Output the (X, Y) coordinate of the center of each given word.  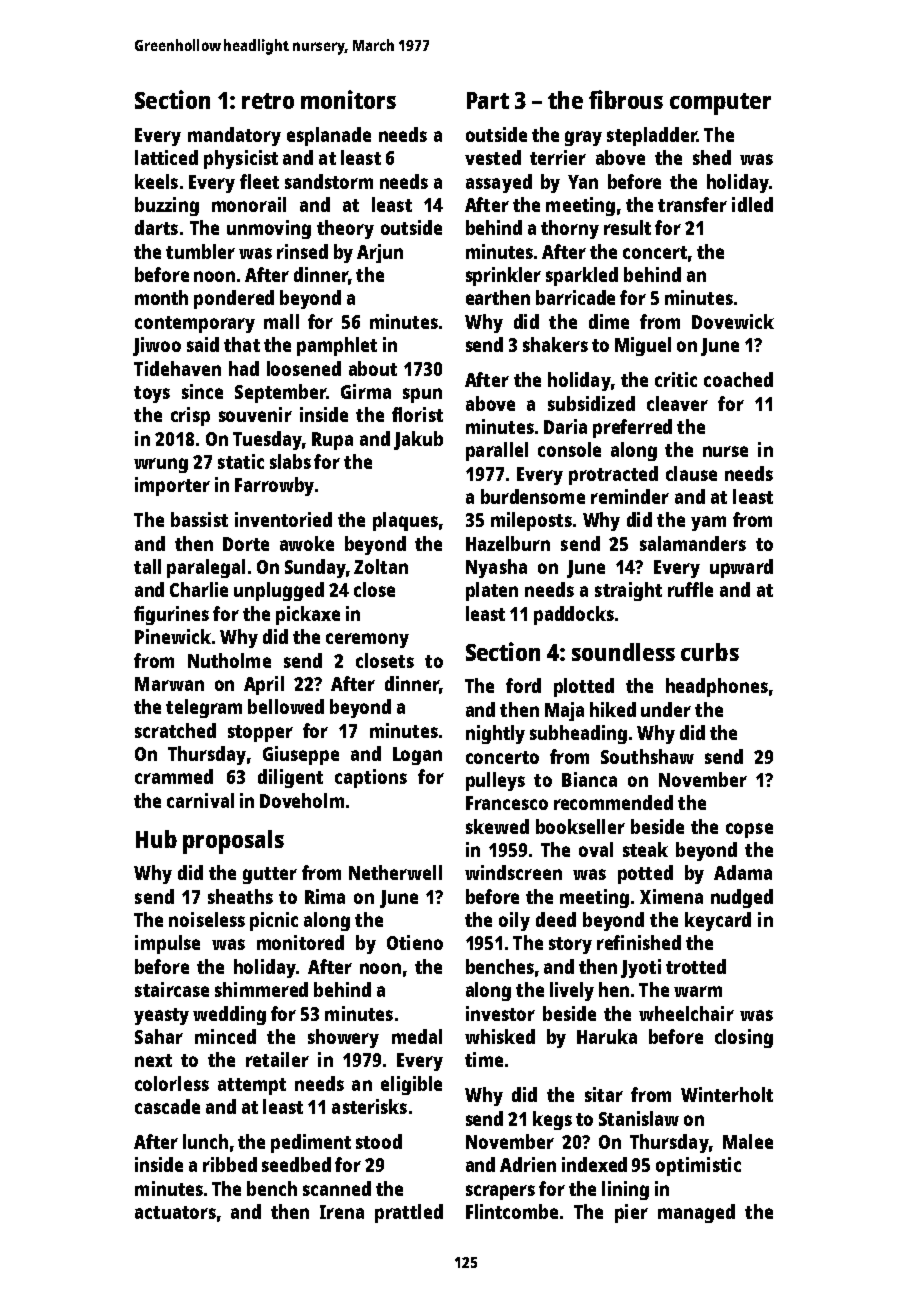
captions (371, 778)
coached (738, 379)
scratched (175, 730)
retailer (277, 1059)
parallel (497, 451)
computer (720, 104)
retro (268, 101)
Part (488, 100)
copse (749, 830)
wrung (161, 465)
